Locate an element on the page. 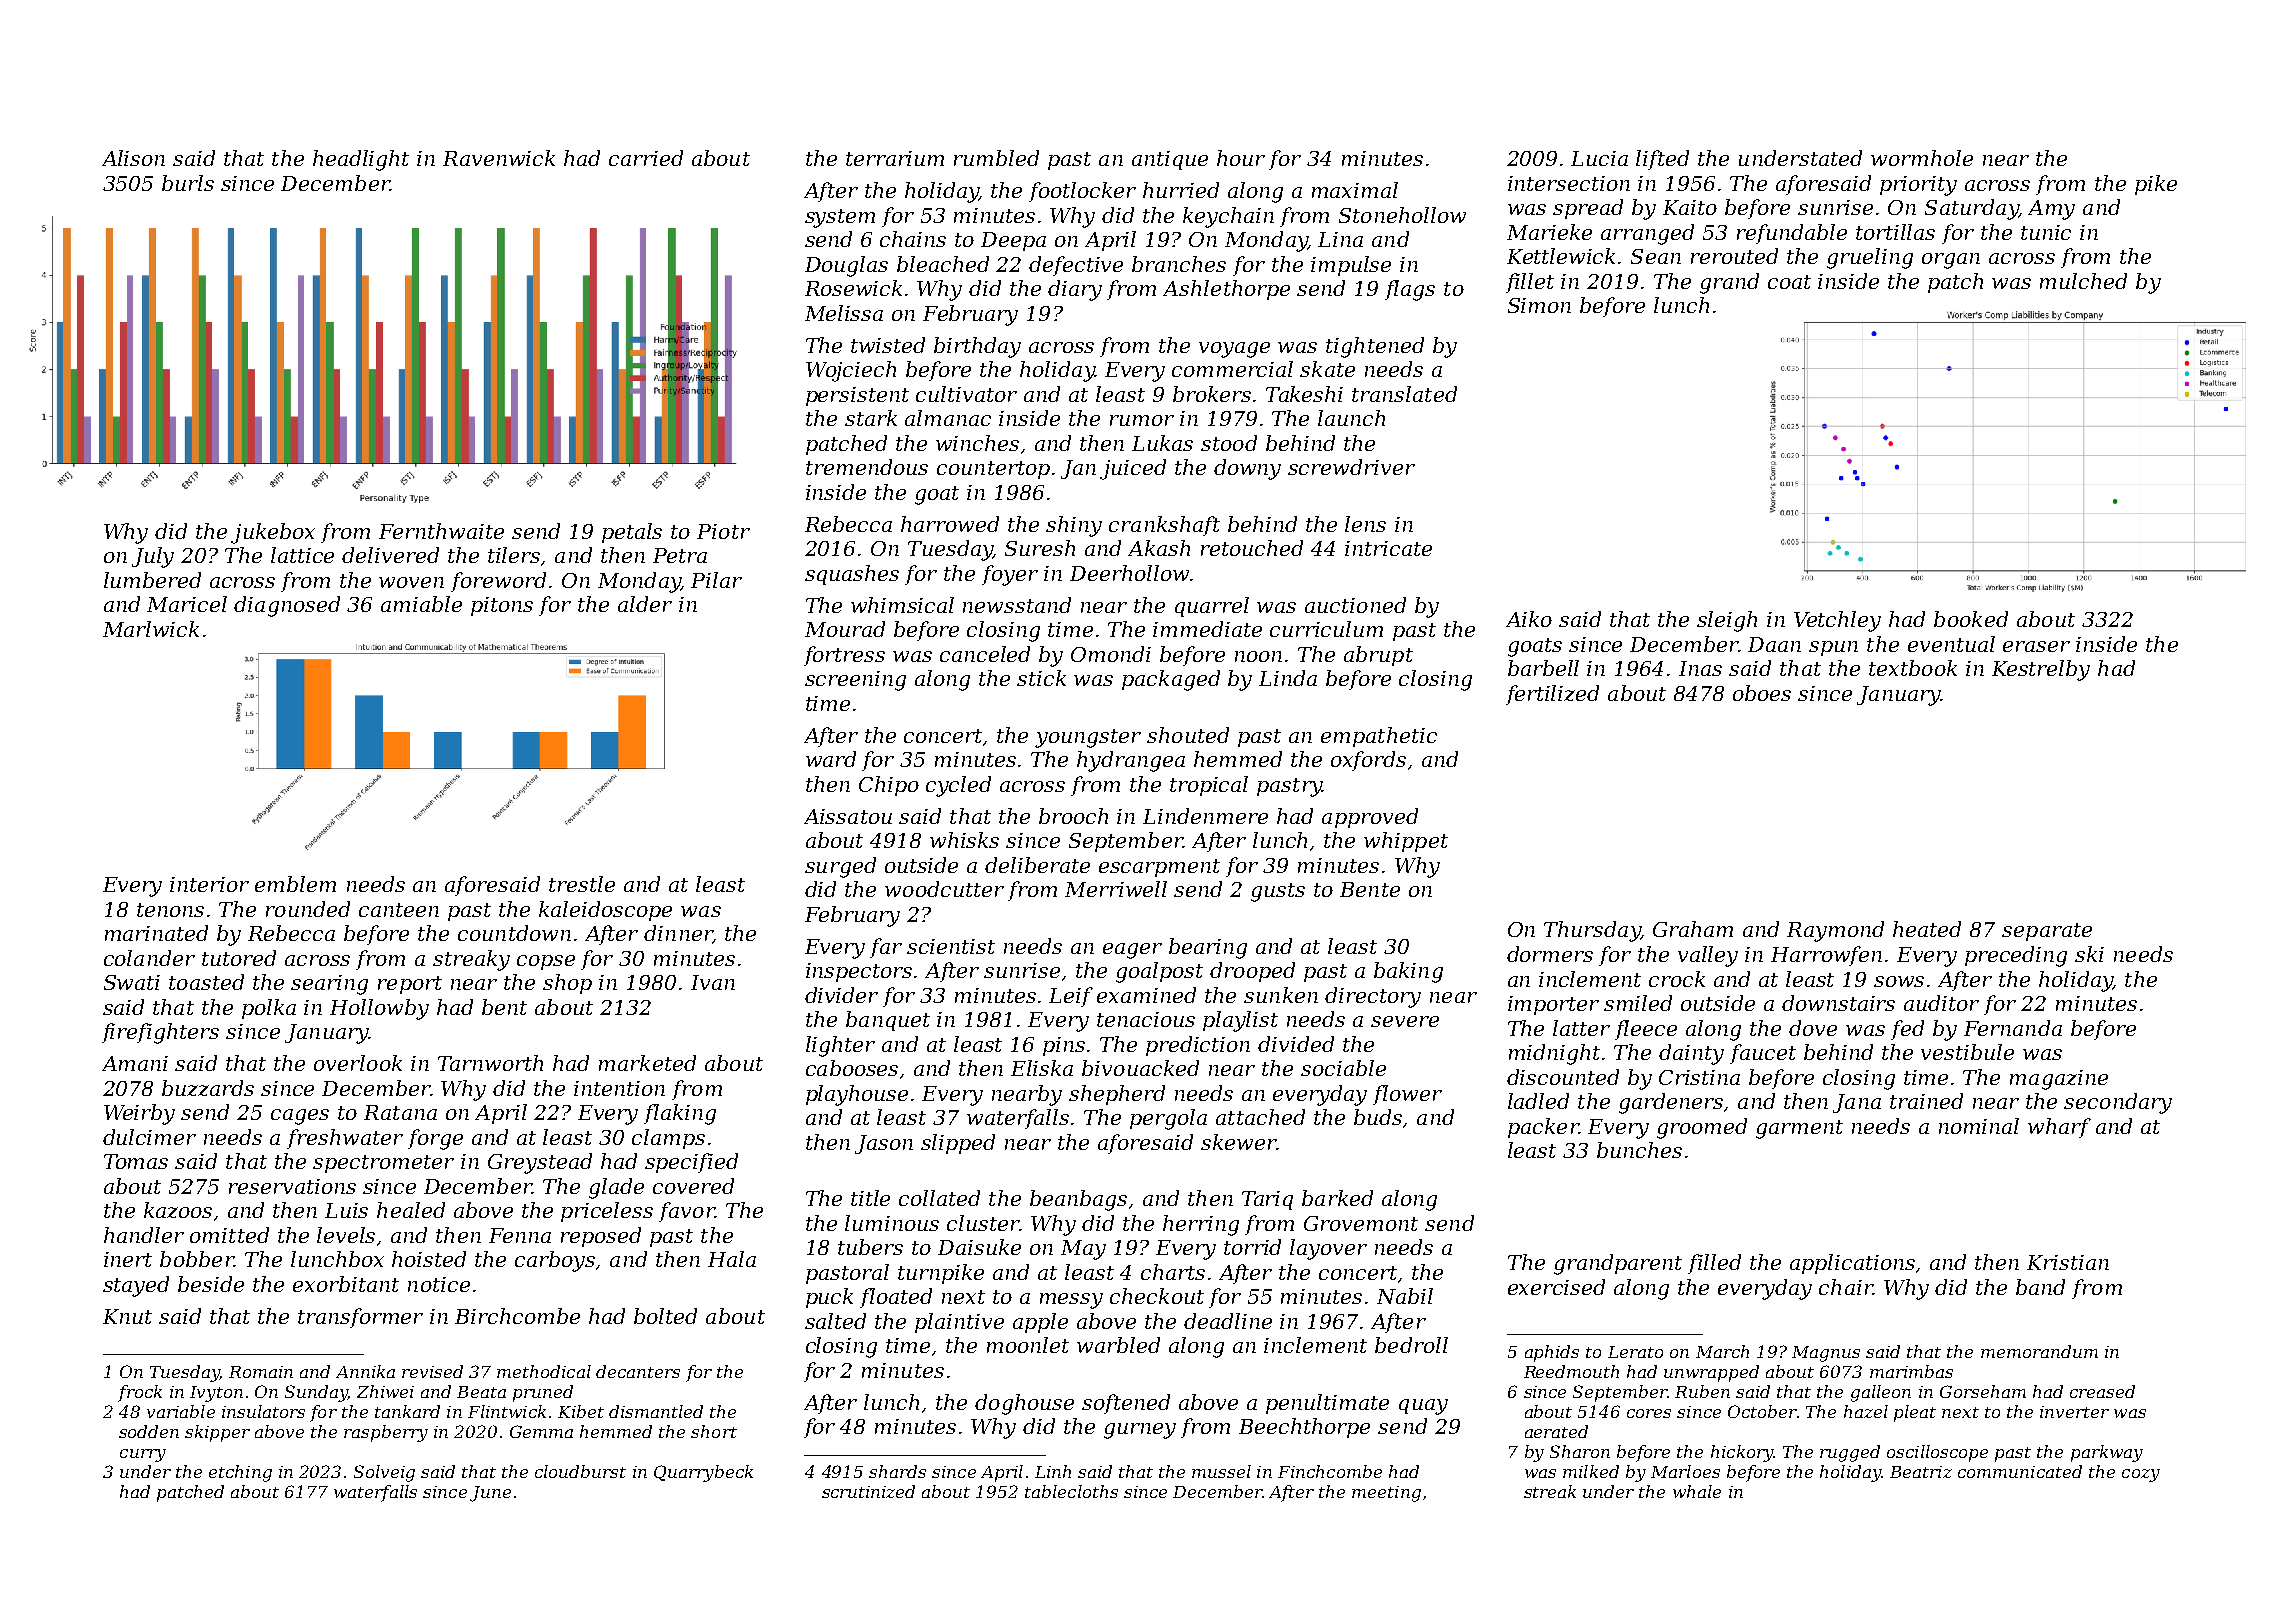 The height and width of the image is (1614, 2282). methodical is located at coordinates (544, 1371).
